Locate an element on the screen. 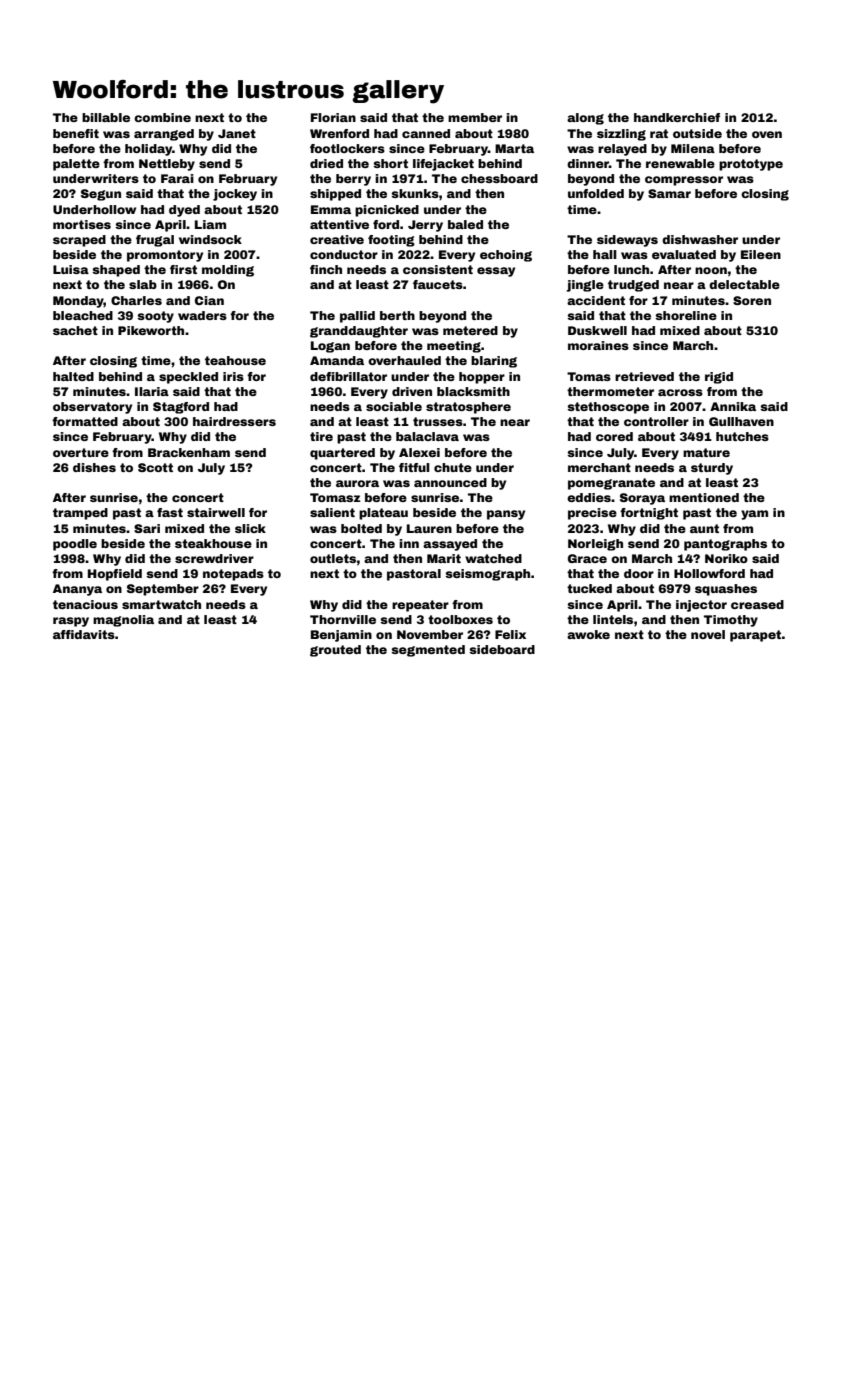 The width and height of the screenshot is (849, 1400). toolboxes is located at coordinates (460, 619).
